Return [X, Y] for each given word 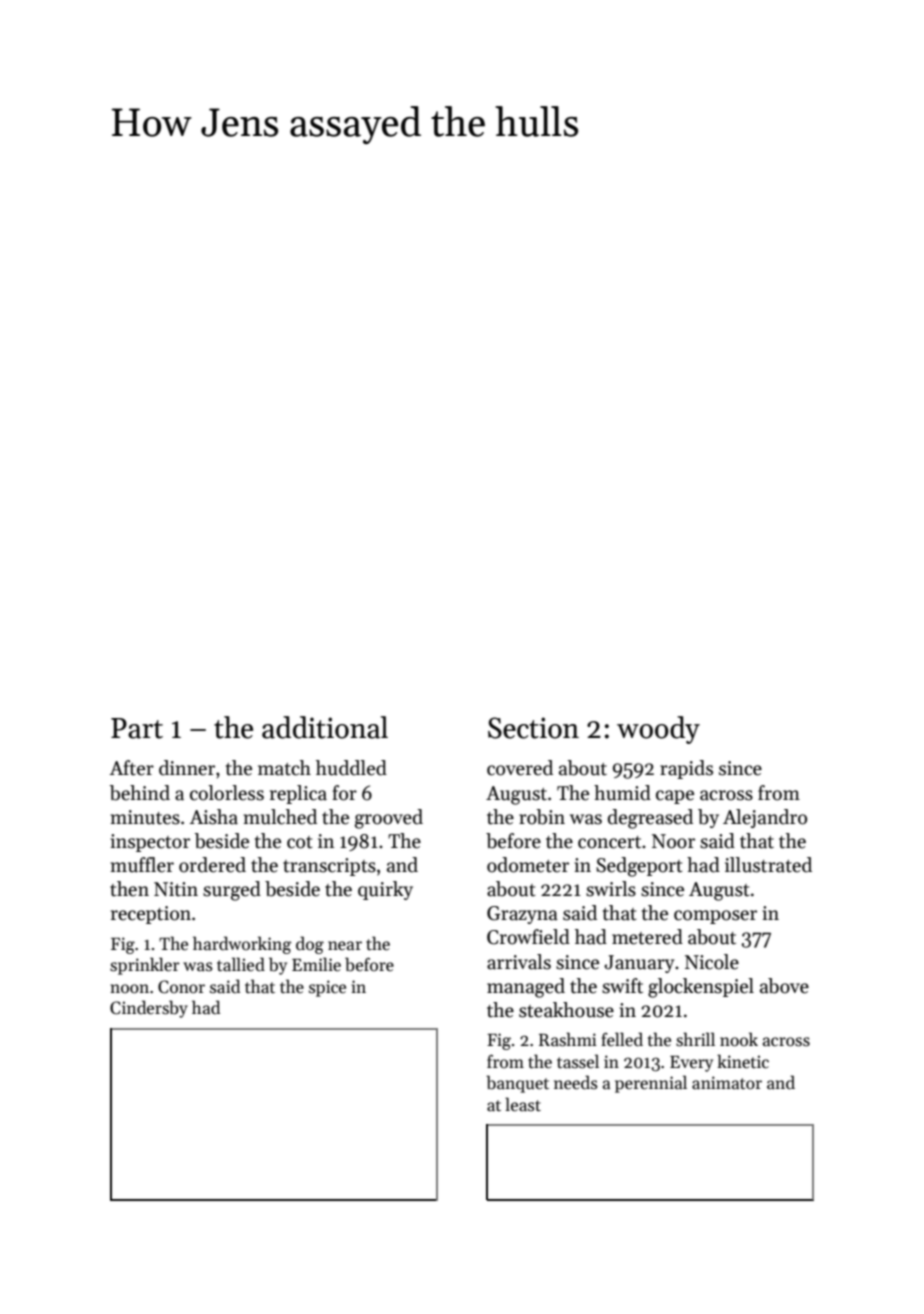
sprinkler [145, 966]
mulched [280, 817]
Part [137, 728]
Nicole [712, 962]
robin [542, 817]
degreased [650, 819]
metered [647, 937]
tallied [241, 964]
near [345, 946]
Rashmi [568, 1039]
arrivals [519, 962]
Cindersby [149, 1009]
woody [658, 730]
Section [533, 728]
